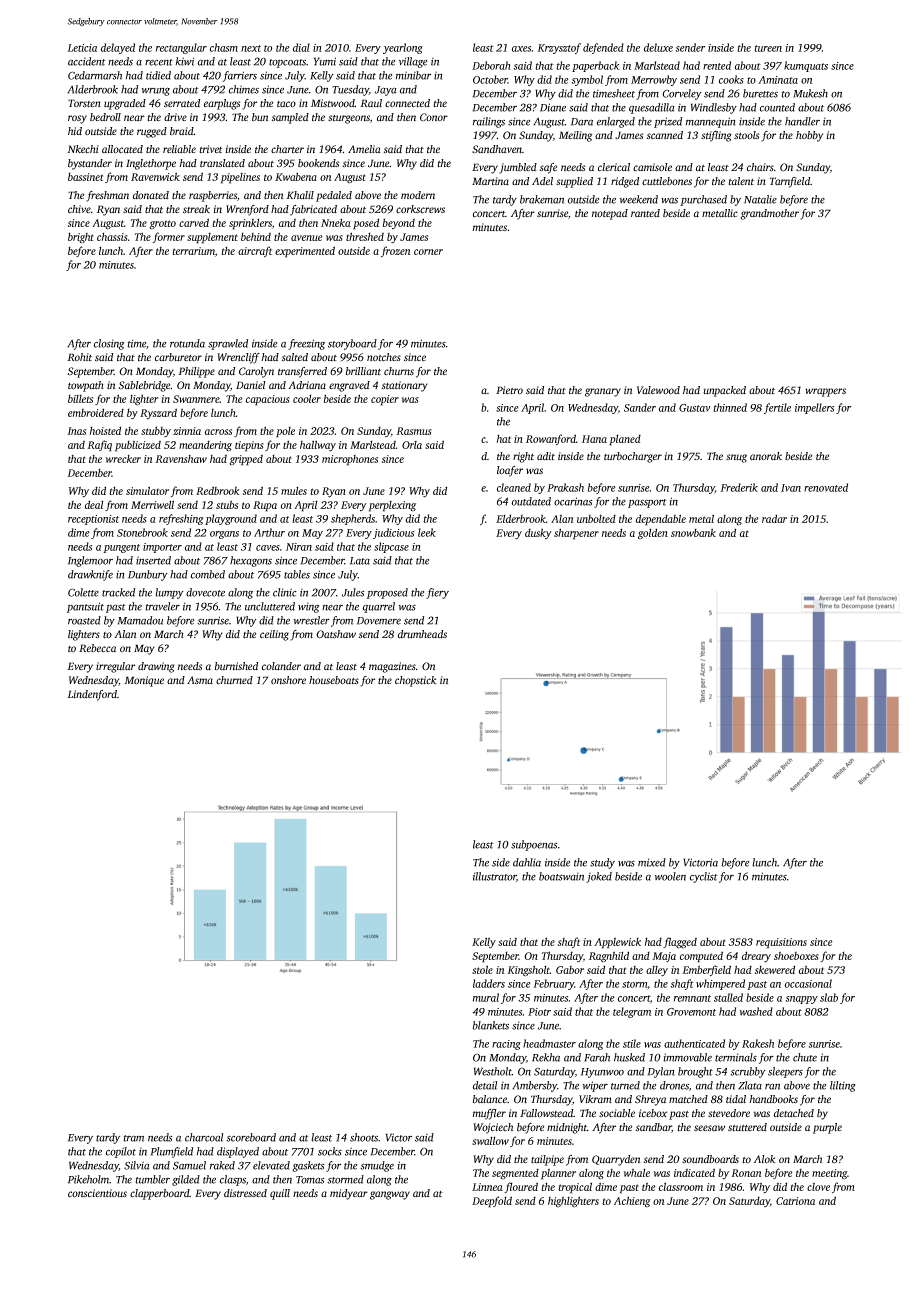  Describe the element at coordinates (492, 1202) in the document. I see `Deepfold` at that location.
